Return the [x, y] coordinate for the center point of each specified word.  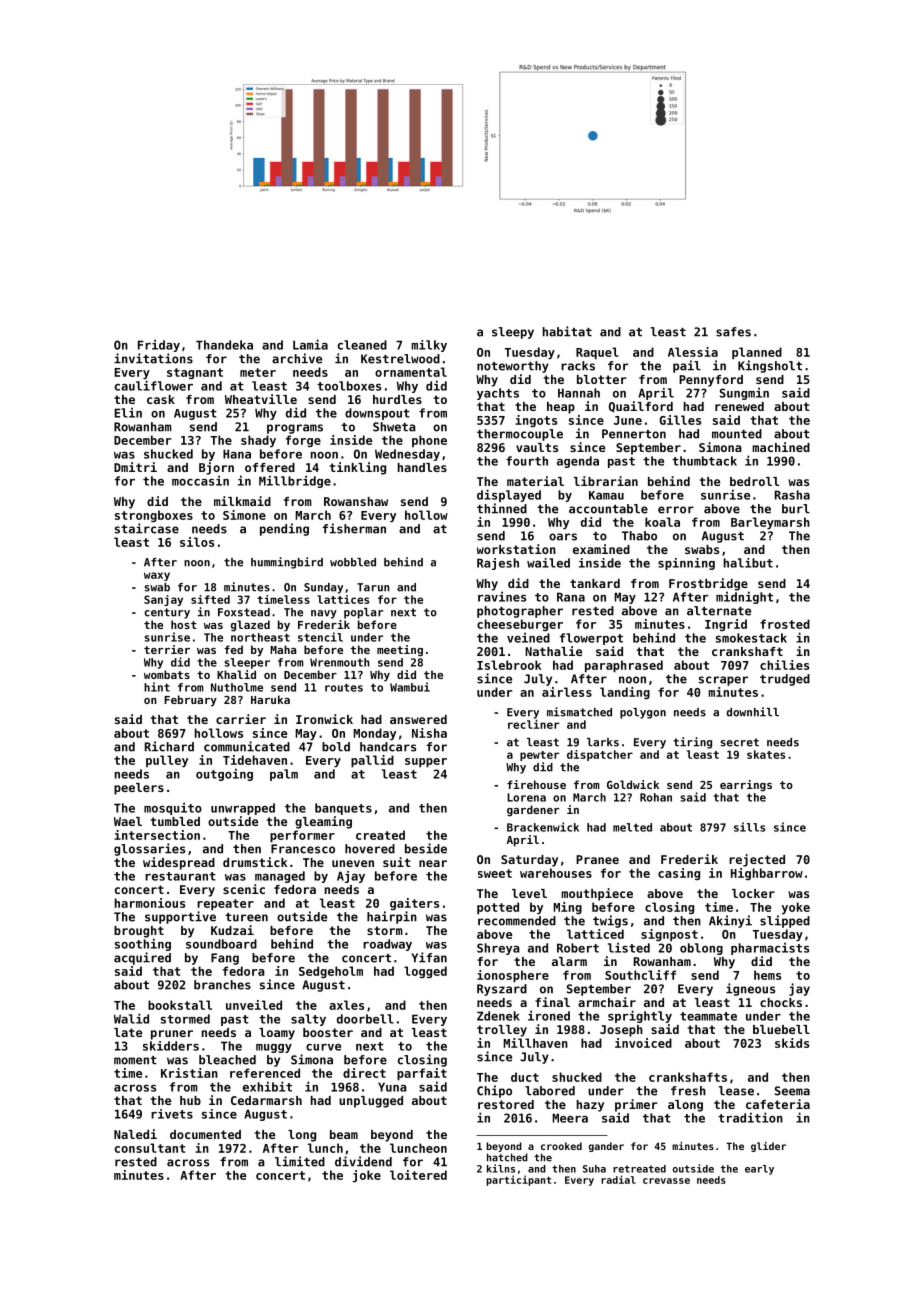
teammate [708, 1016]
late [128, 1032]
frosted [785, 624]
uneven [353, 863]
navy [324, 614]
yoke [796, 908]
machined [781, 447]
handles [422, 467]
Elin [128, 412]
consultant [150, 1148]
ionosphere [513, 976]
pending [284, 529]
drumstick [255, 862]
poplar [363, 613]
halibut [748, 563]
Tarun [373, 587]
